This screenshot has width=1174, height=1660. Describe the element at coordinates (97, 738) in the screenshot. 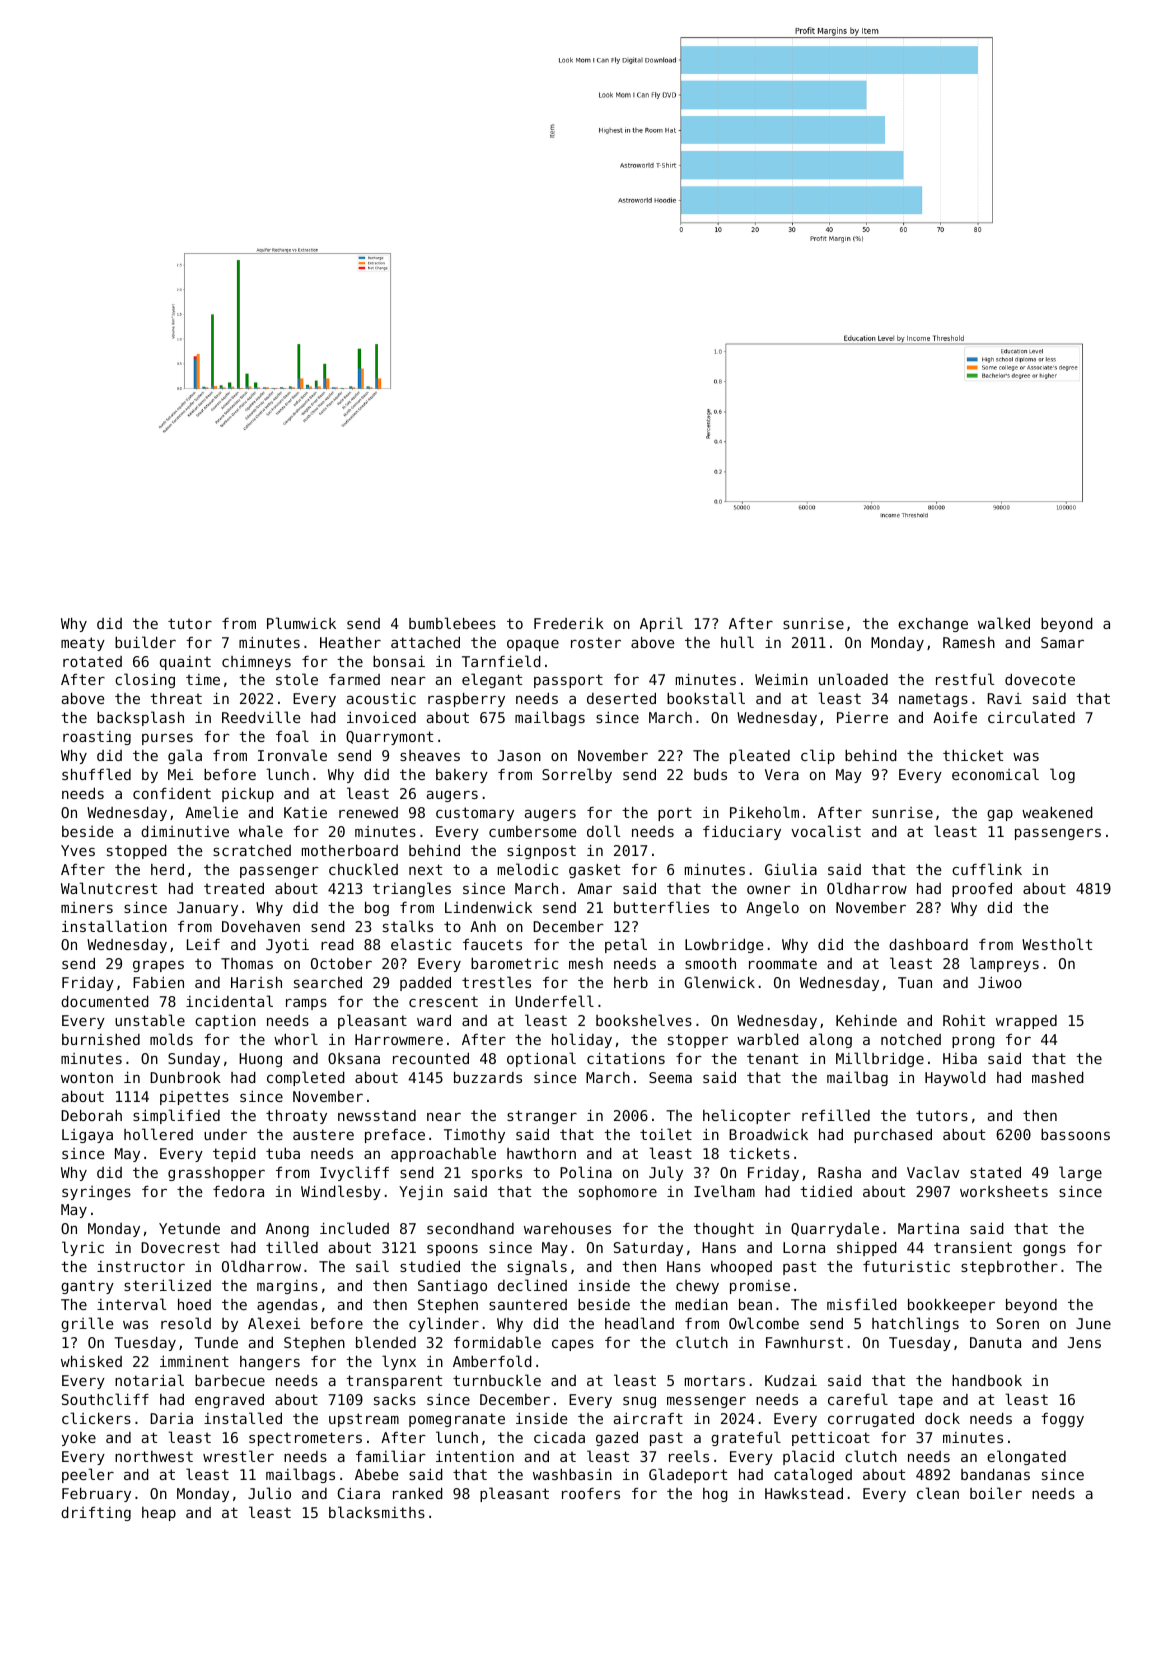

I see `roasting` at that location.
